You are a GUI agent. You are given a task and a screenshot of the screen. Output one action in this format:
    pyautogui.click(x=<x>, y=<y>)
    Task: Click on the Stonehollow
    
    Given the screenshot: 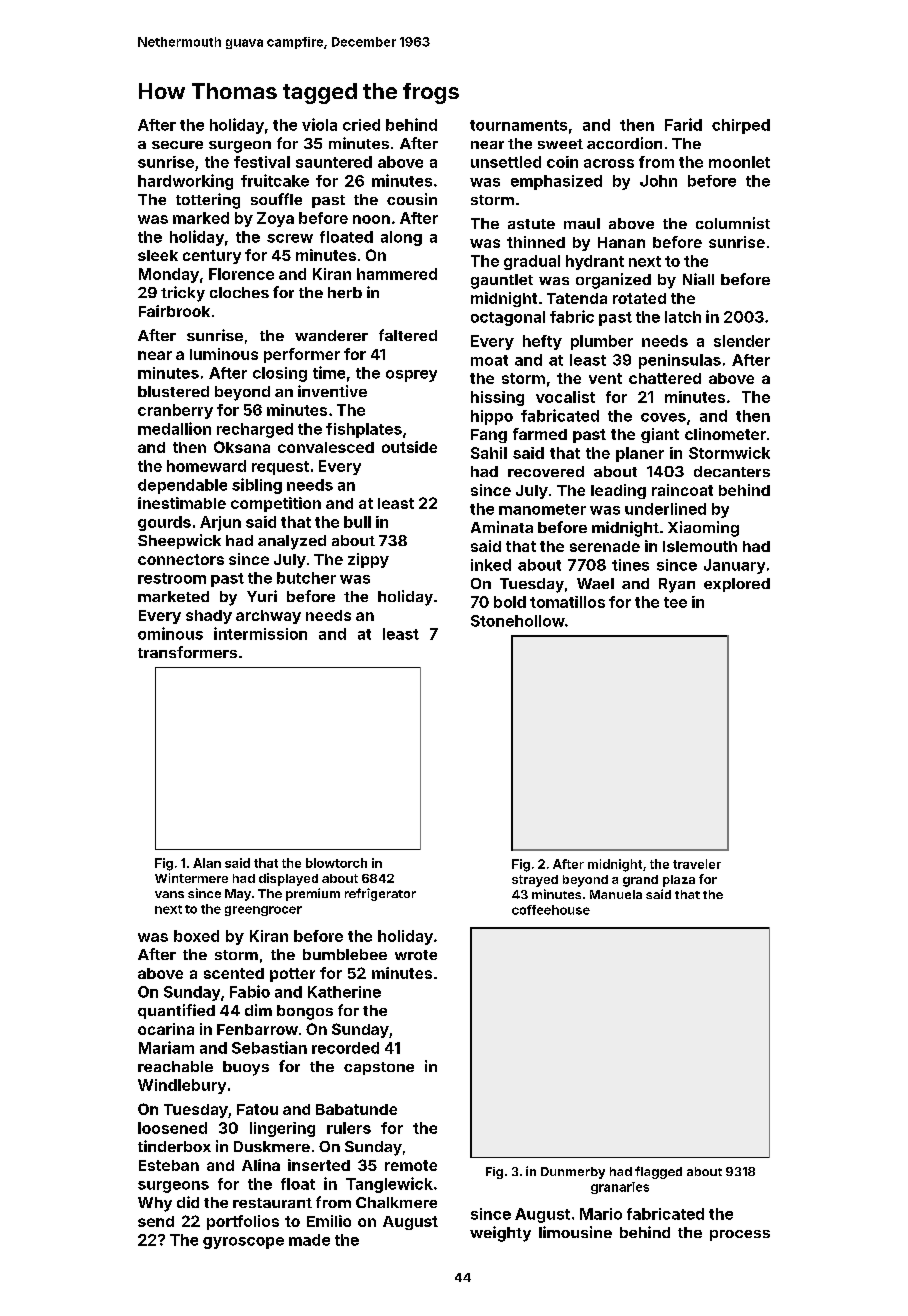 What is the action you would take?
    pyautogui.click(x=518, y=621)
